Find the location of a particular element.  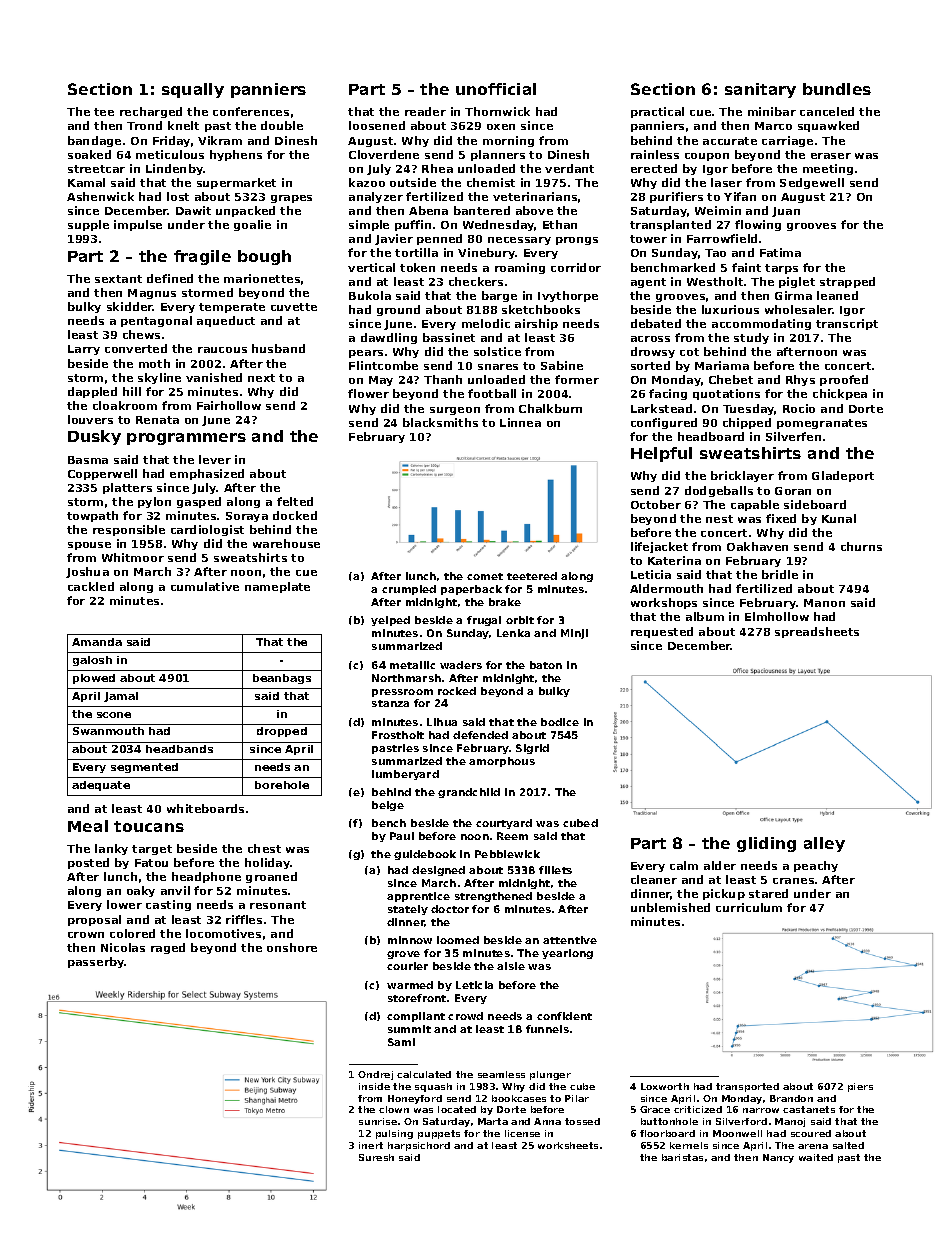

quotations is located at coordinates (726, 394).
